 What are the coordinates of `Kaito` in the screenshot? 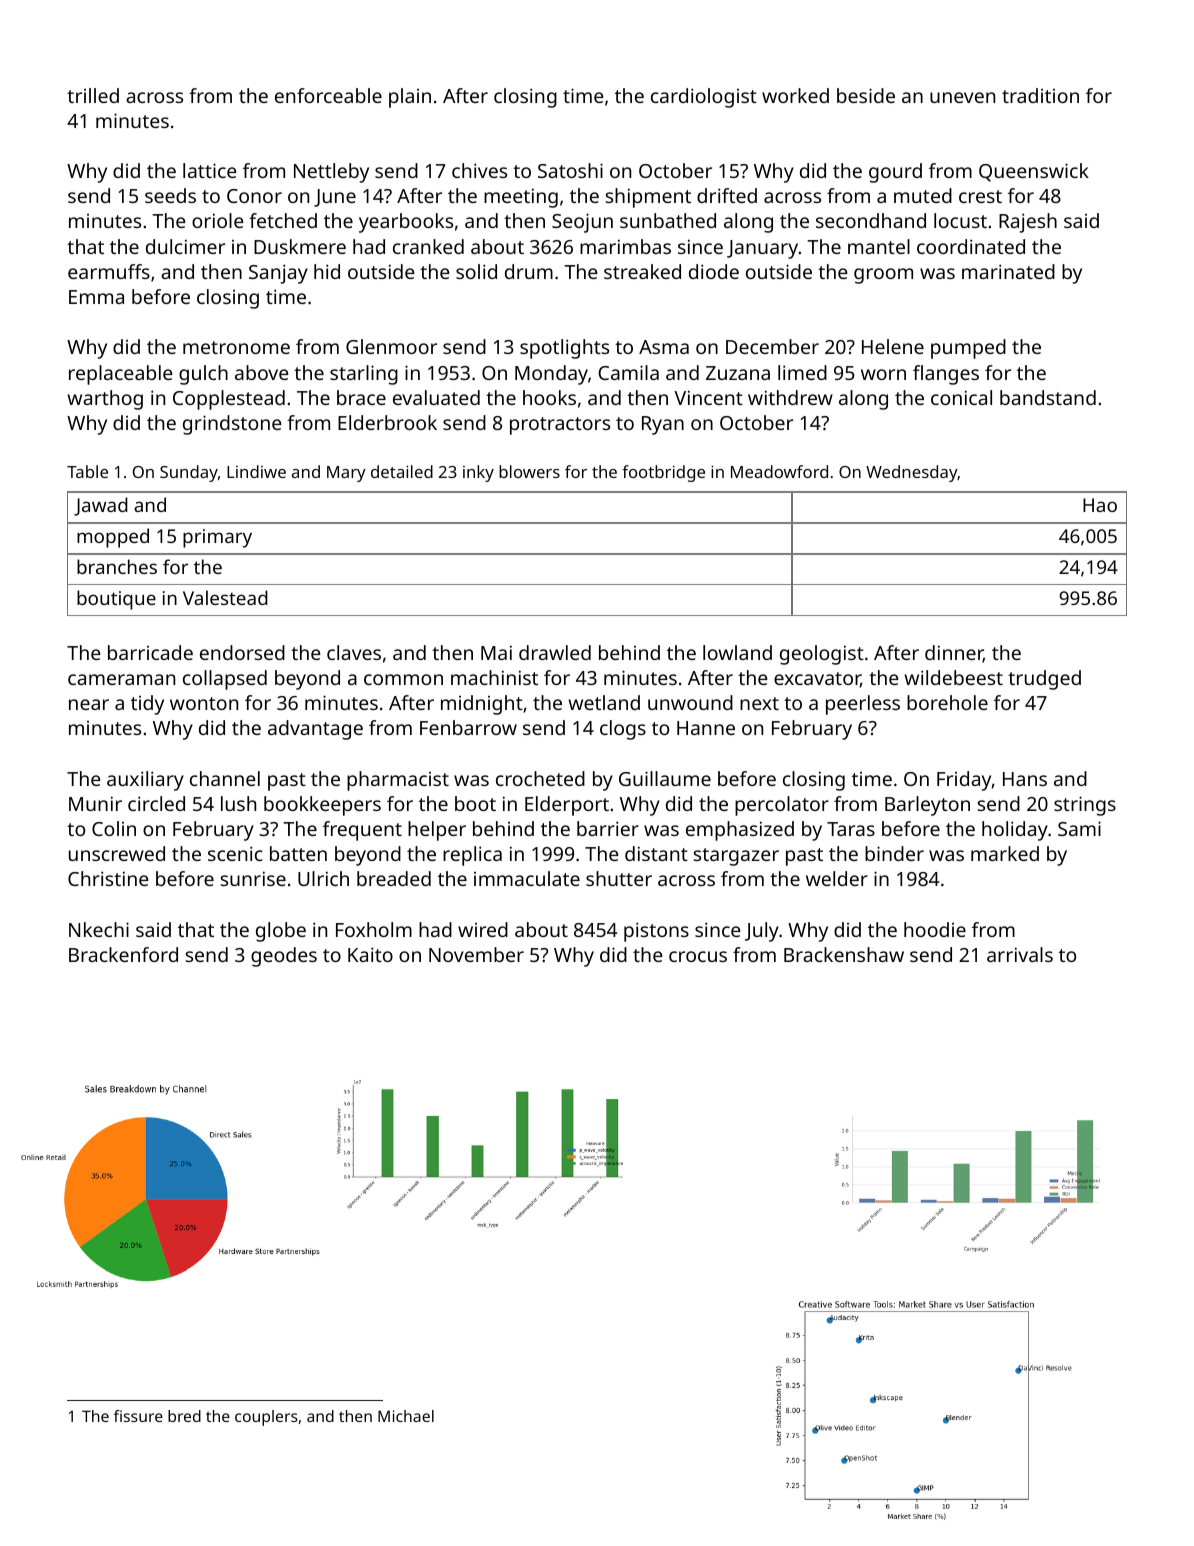 It's located at (370, 954).
